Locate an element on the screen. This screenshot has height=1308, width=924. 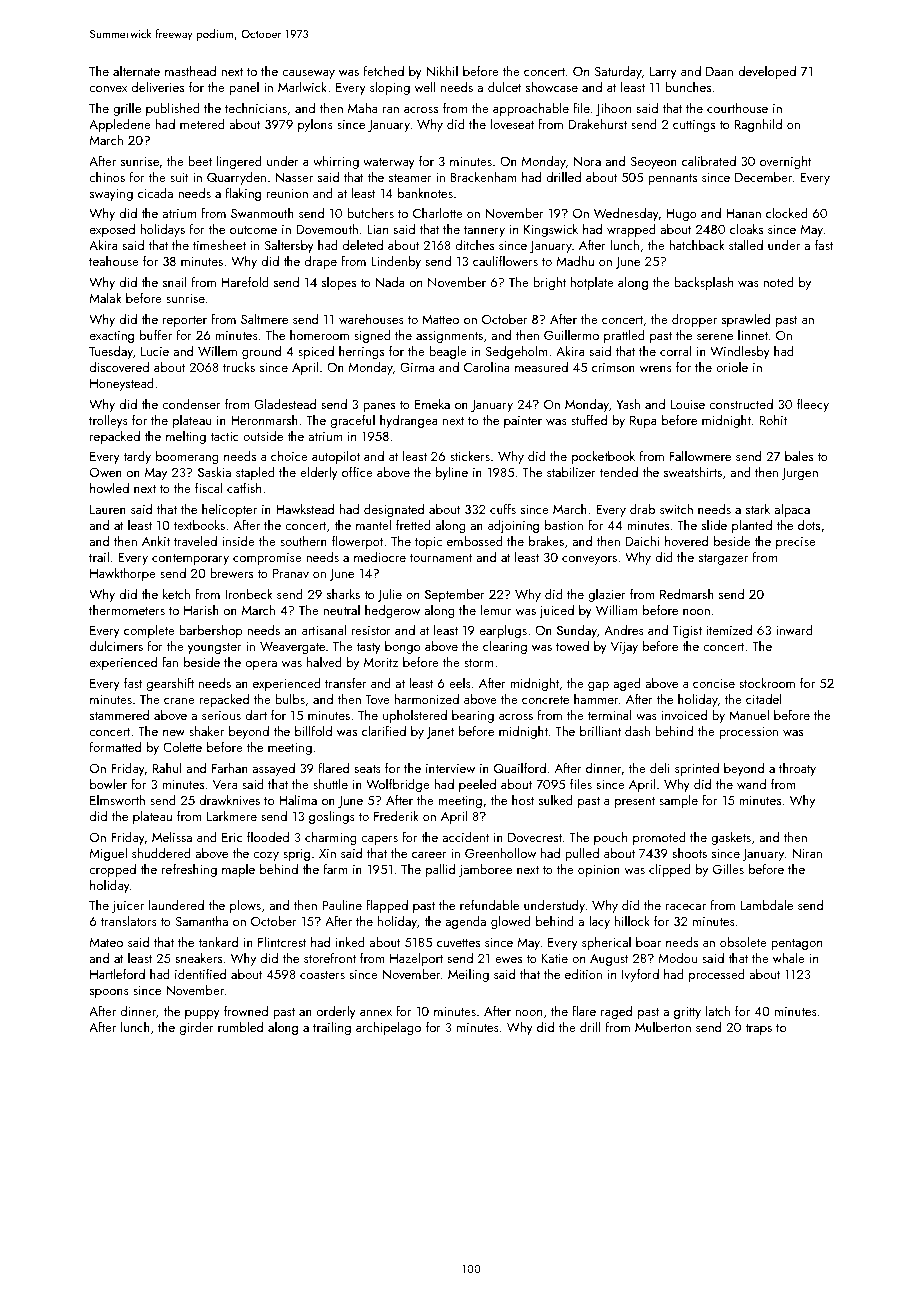
citadel is located at coordinates (764, 699).
